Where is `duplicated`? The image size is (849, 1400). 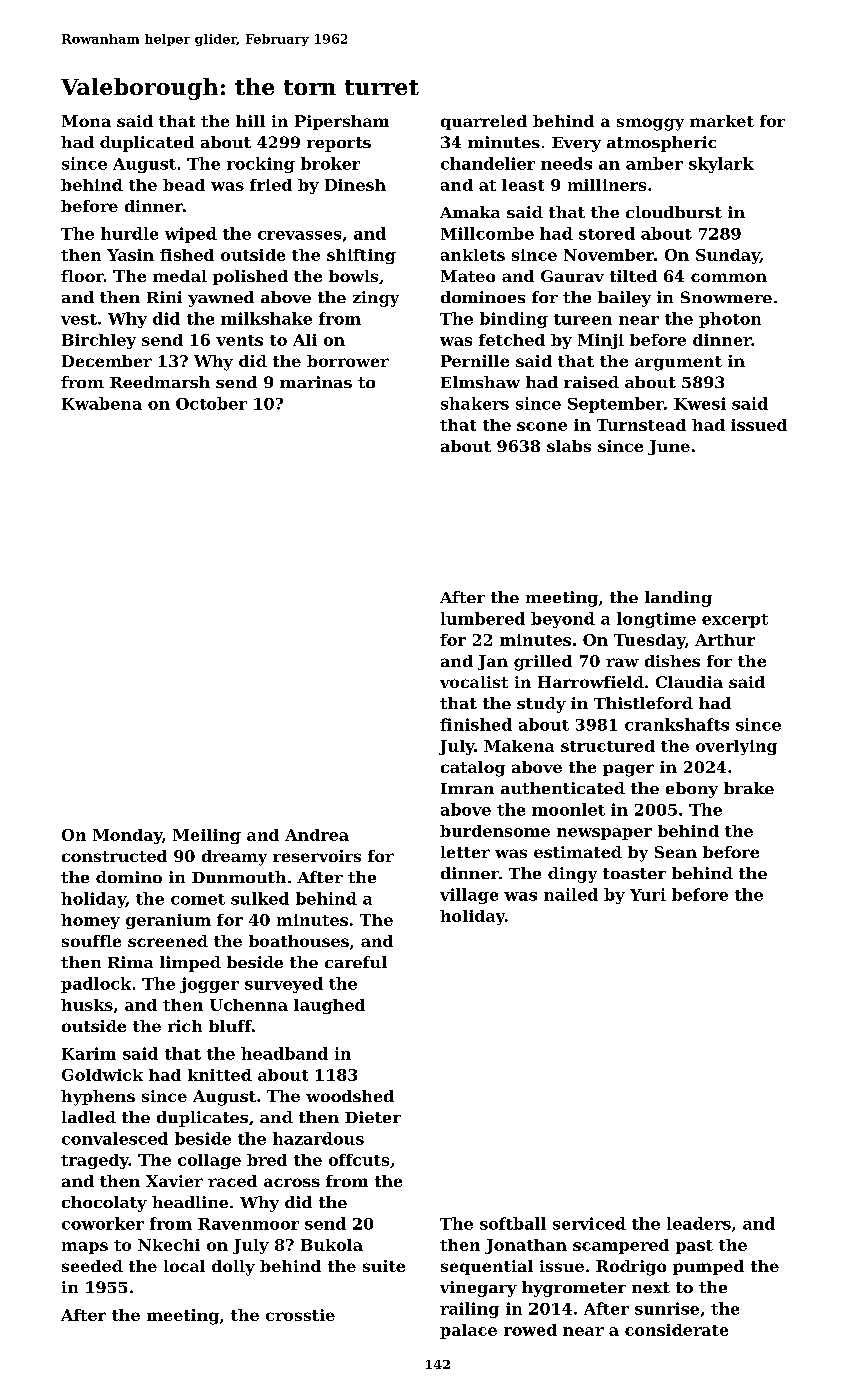
duplicated is located at coordinates (147, 144).
